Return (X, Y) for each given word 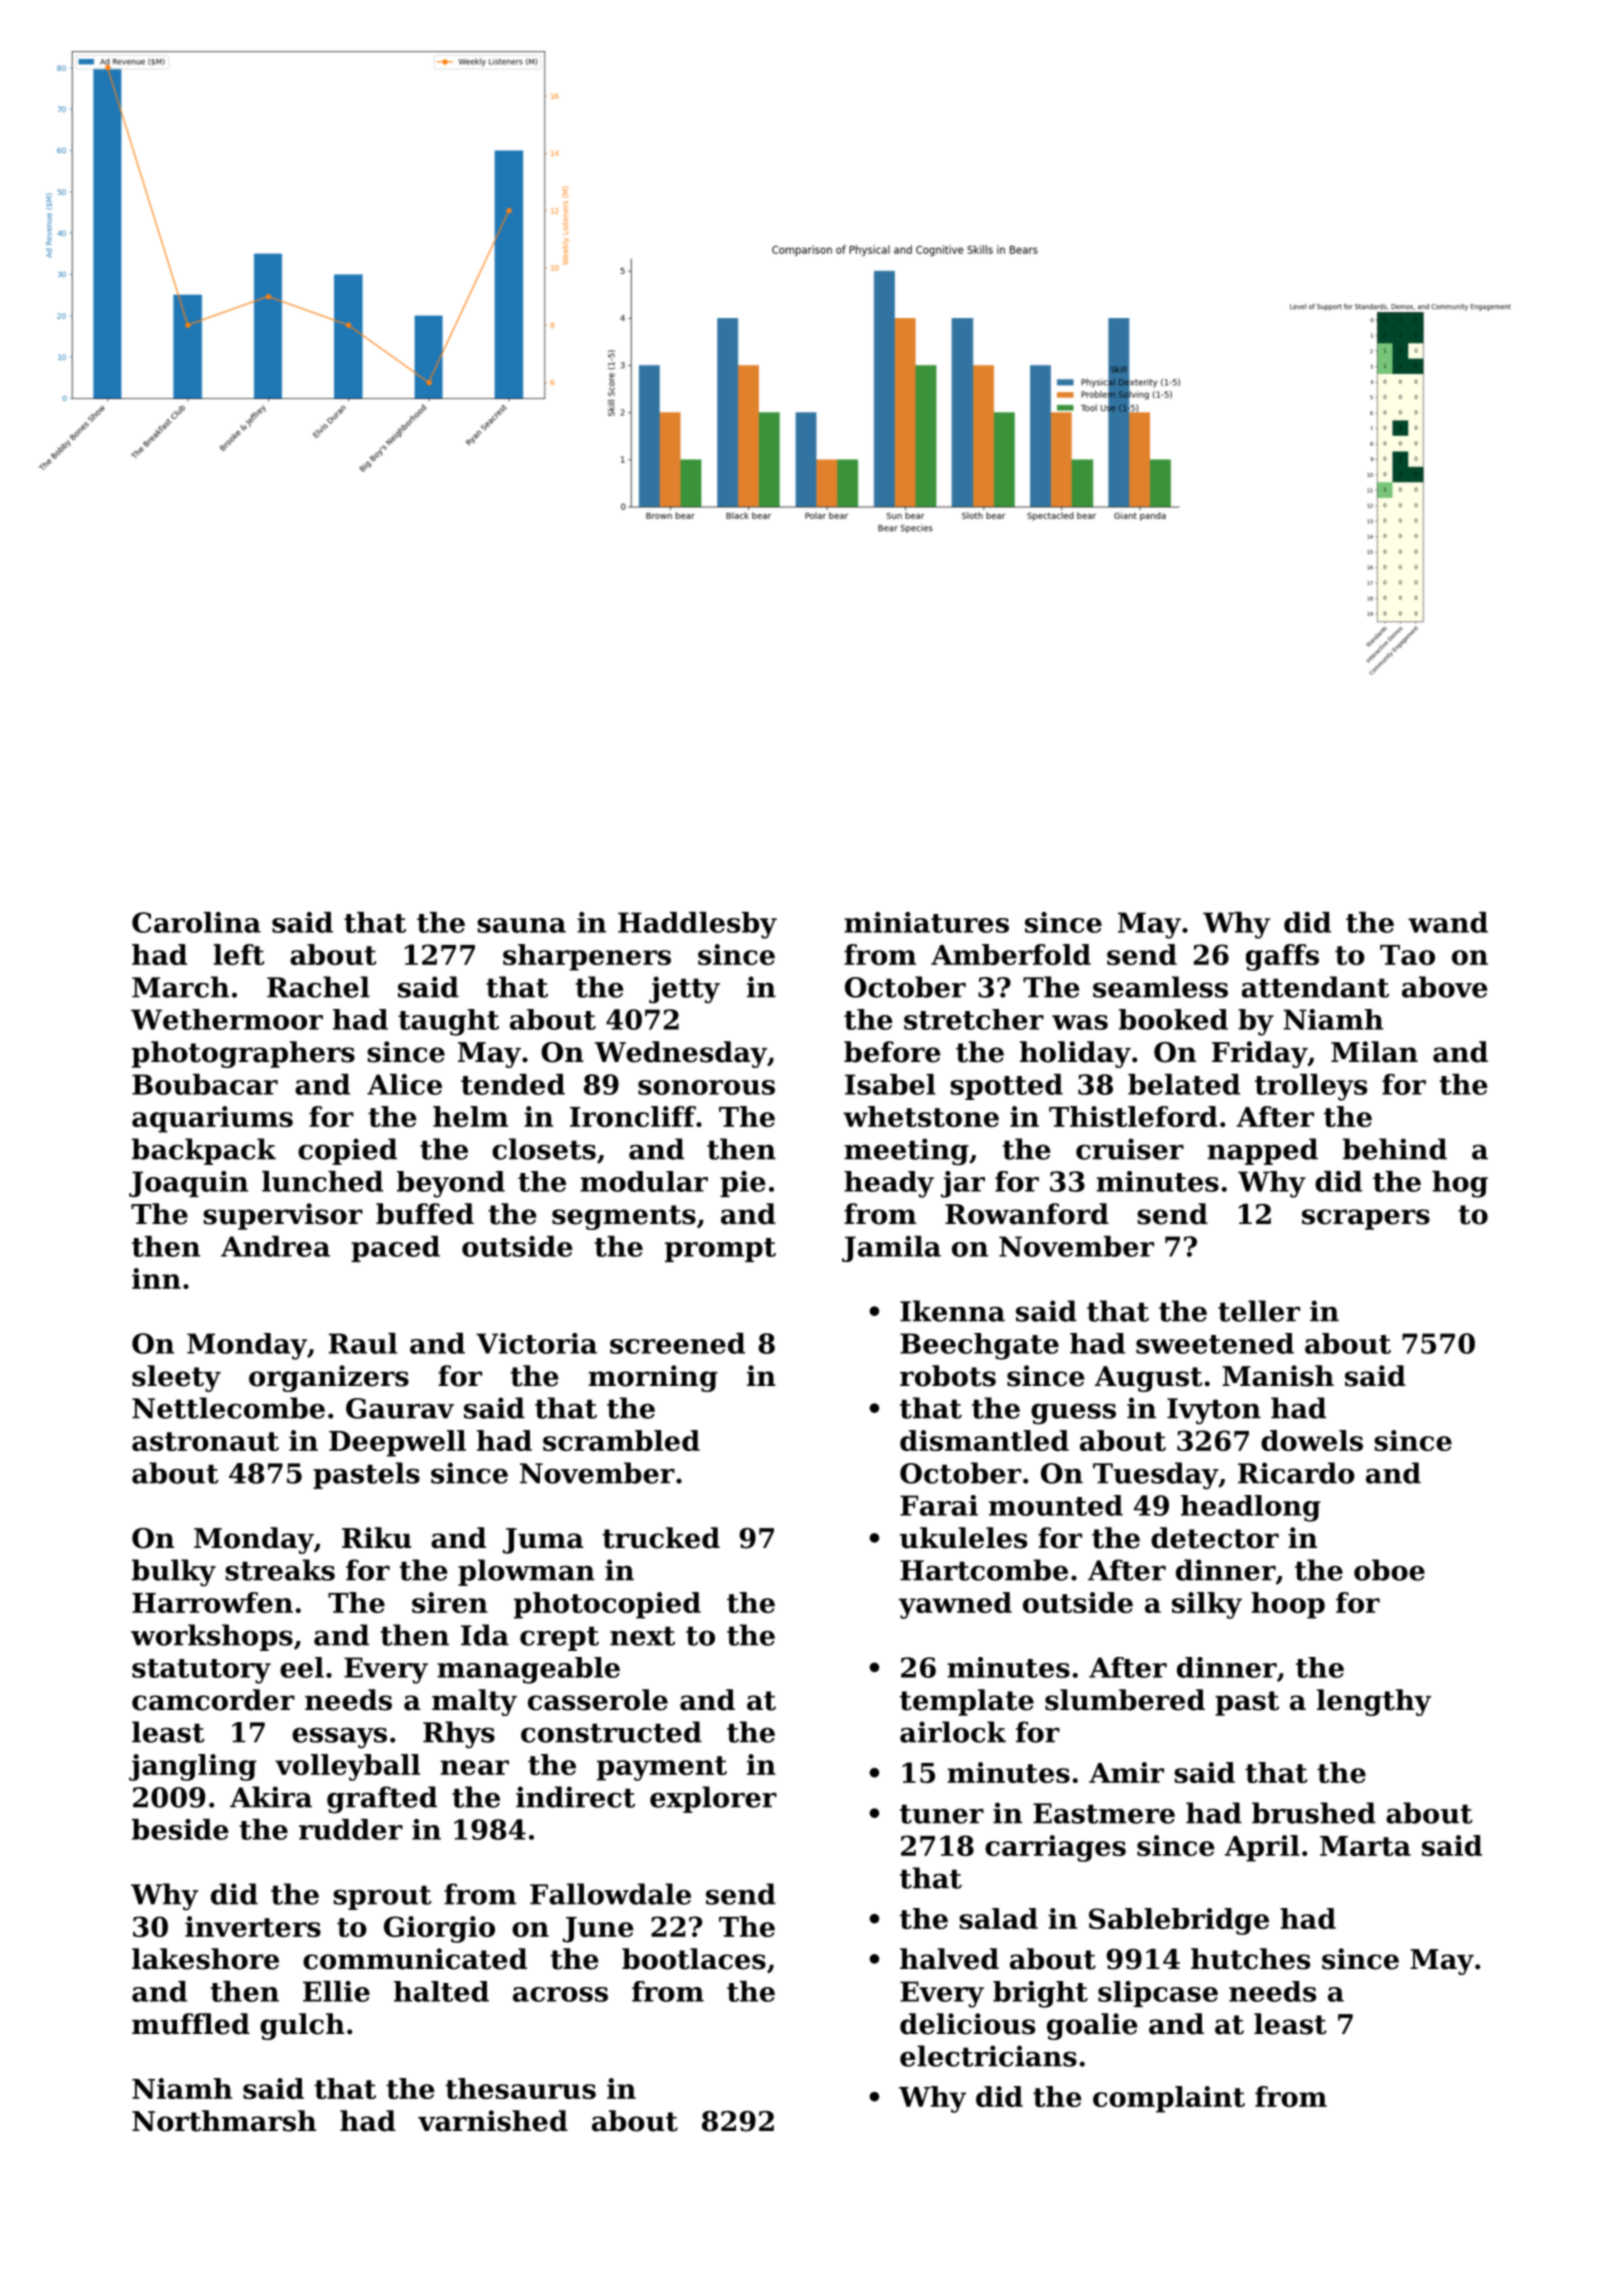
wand (1448, 922)
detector (1215, 1538)
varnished (493, 2121)
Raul (363, 1343)
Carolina (196, 922)
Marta (1365, 1846)
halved (949, 1959)
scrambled (621, 1440)
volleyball (347, 1767)
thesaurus (520, 2088)
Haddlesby (697, 925)
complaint (1169, 2099)
